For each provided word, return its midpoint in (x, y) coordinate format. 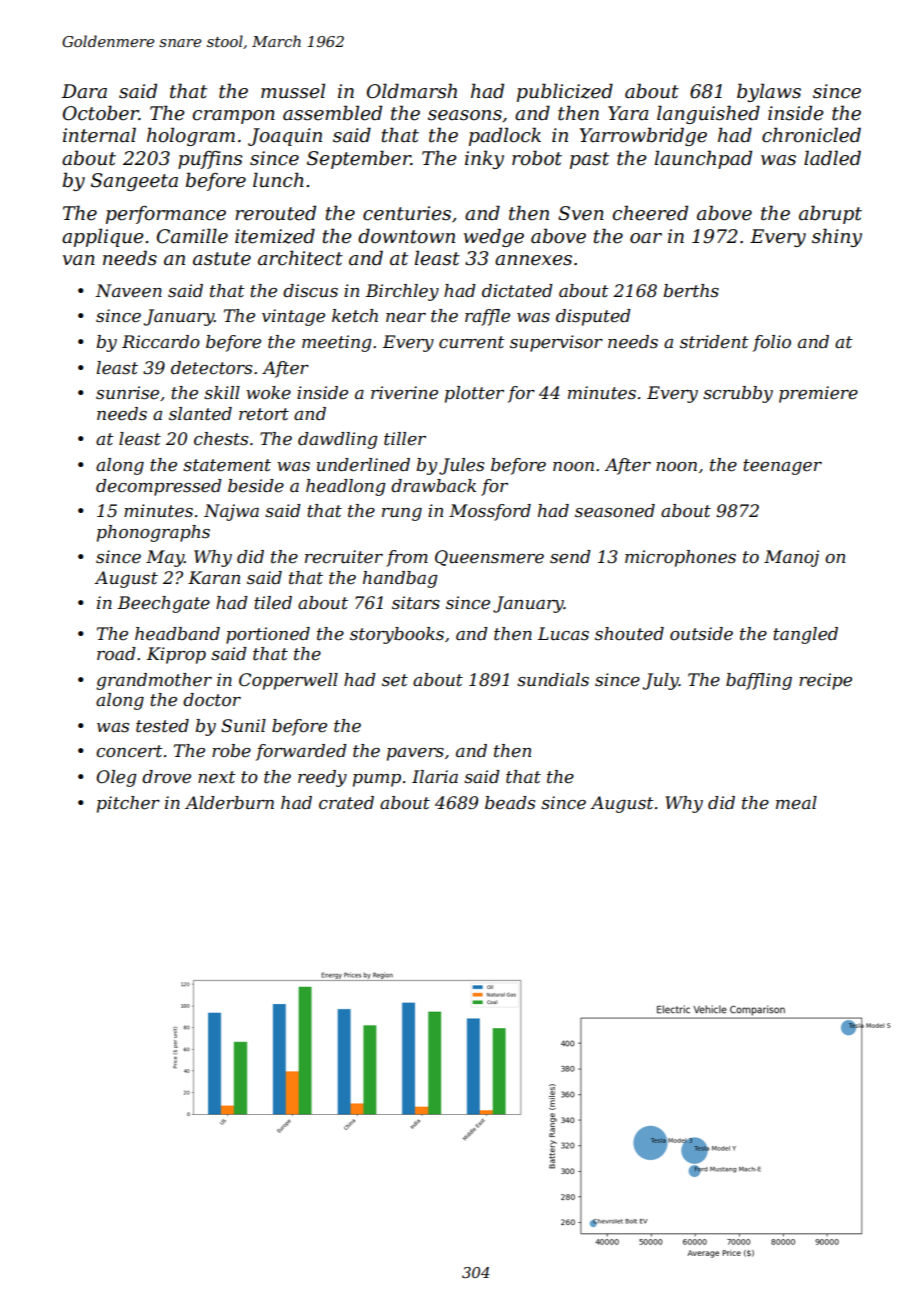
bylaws (769, 92)
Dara (84, 91)
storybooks (397, 635)
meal (796, 803)
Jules (461, 466)
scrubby (738, 394)
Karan (214, 577)
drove (166, 776)
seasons (465, 115)
